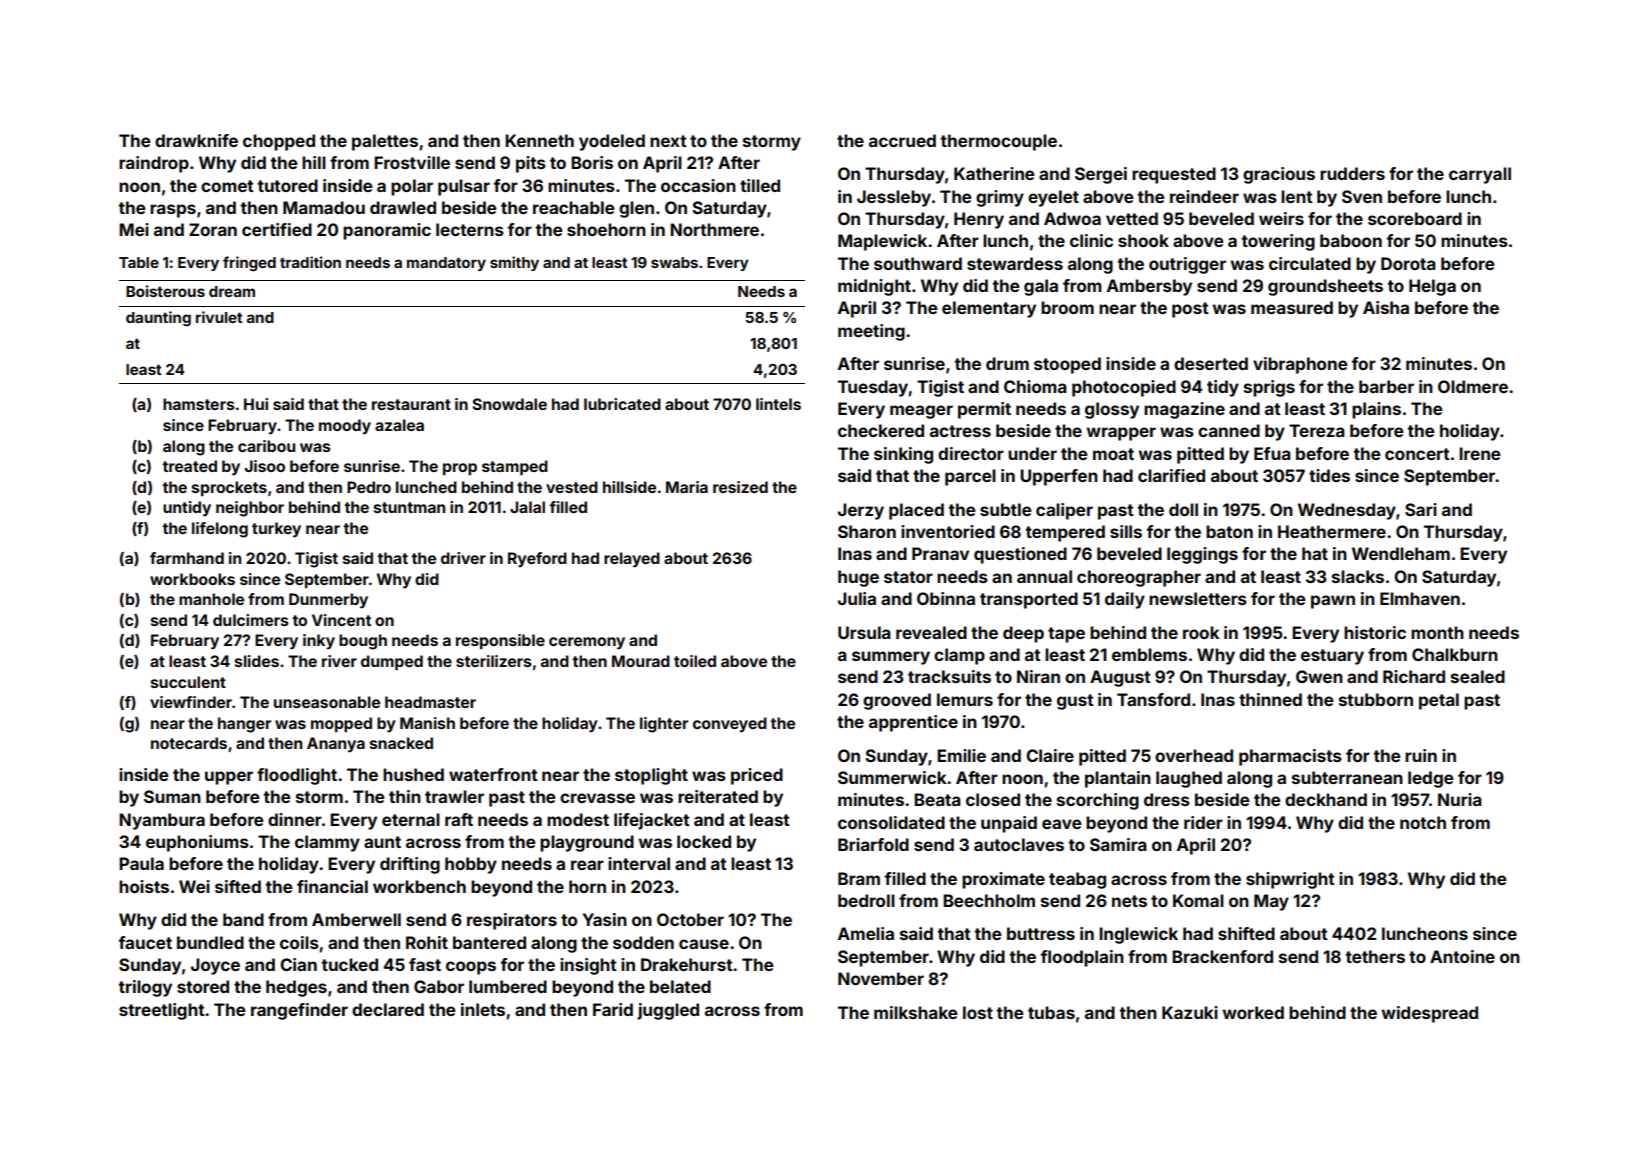  What do you see at coordinates (134, 229) in the screenshot?
I see `Mei` at bounding box center [134, 229].
